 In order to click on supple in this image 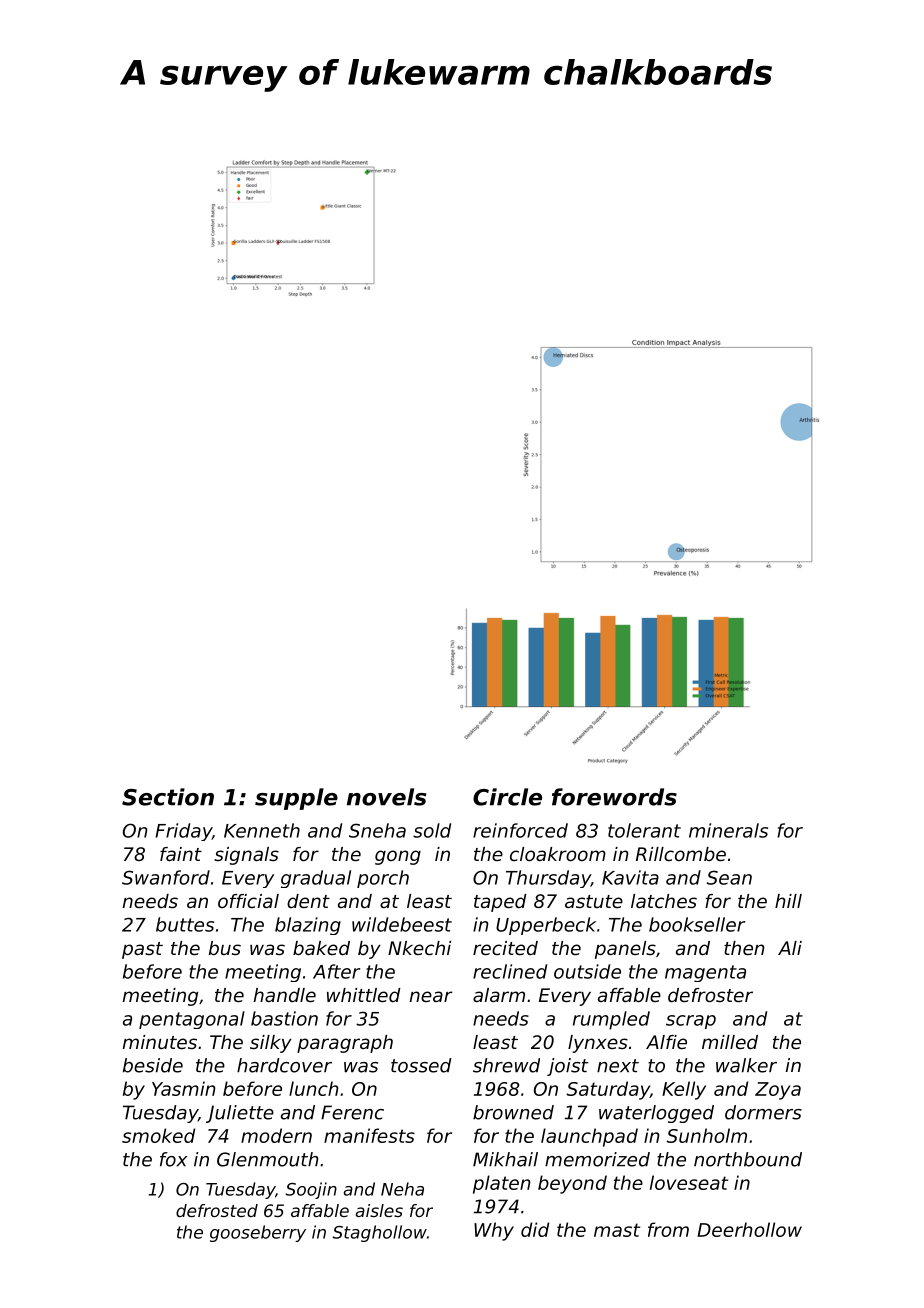, I will do `click(296, 799)`.
